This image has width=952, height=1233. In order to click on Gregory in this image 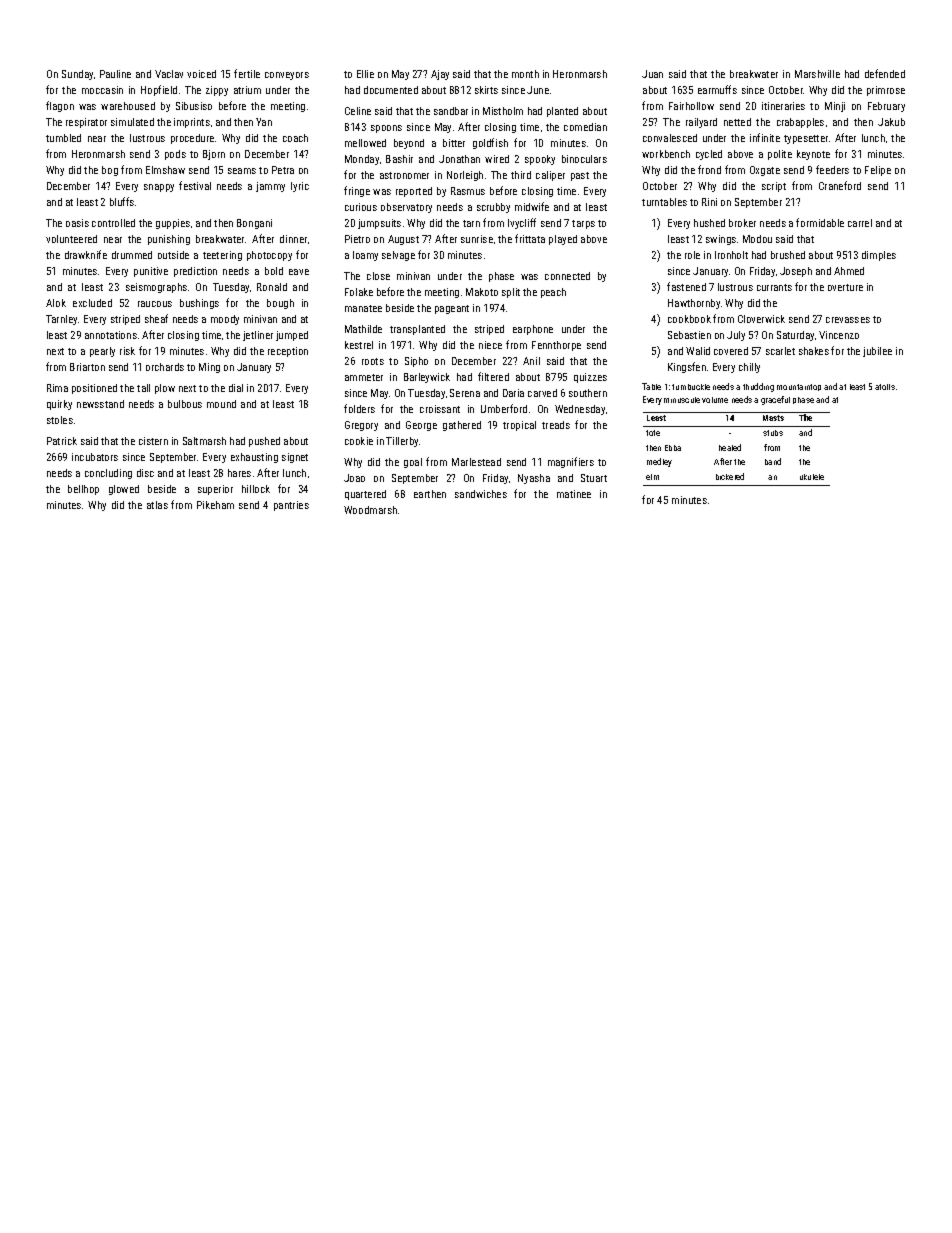, I will do `click(361, 426)`.
